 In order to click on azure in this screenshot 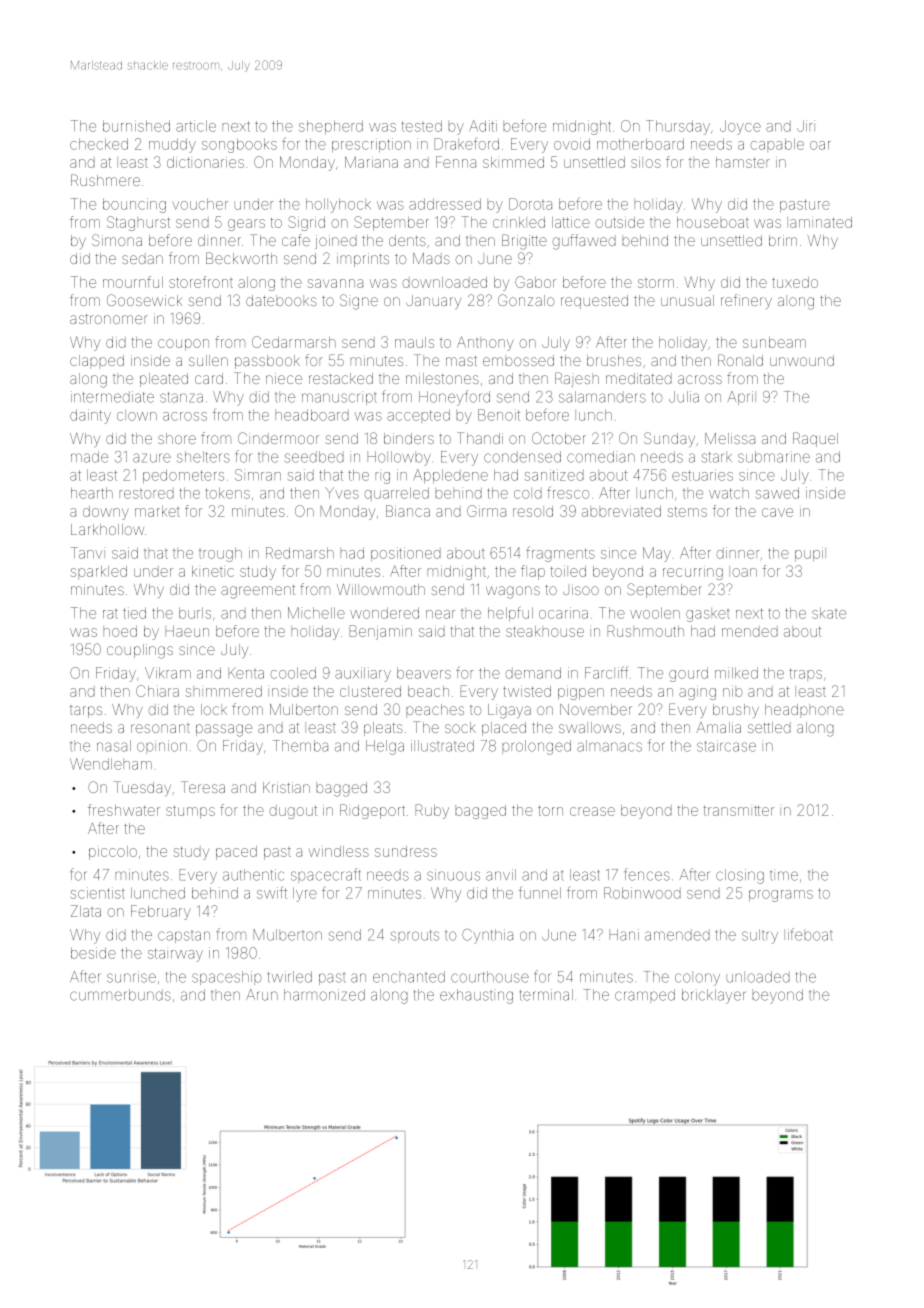, I will do `click(152, 458)`.
